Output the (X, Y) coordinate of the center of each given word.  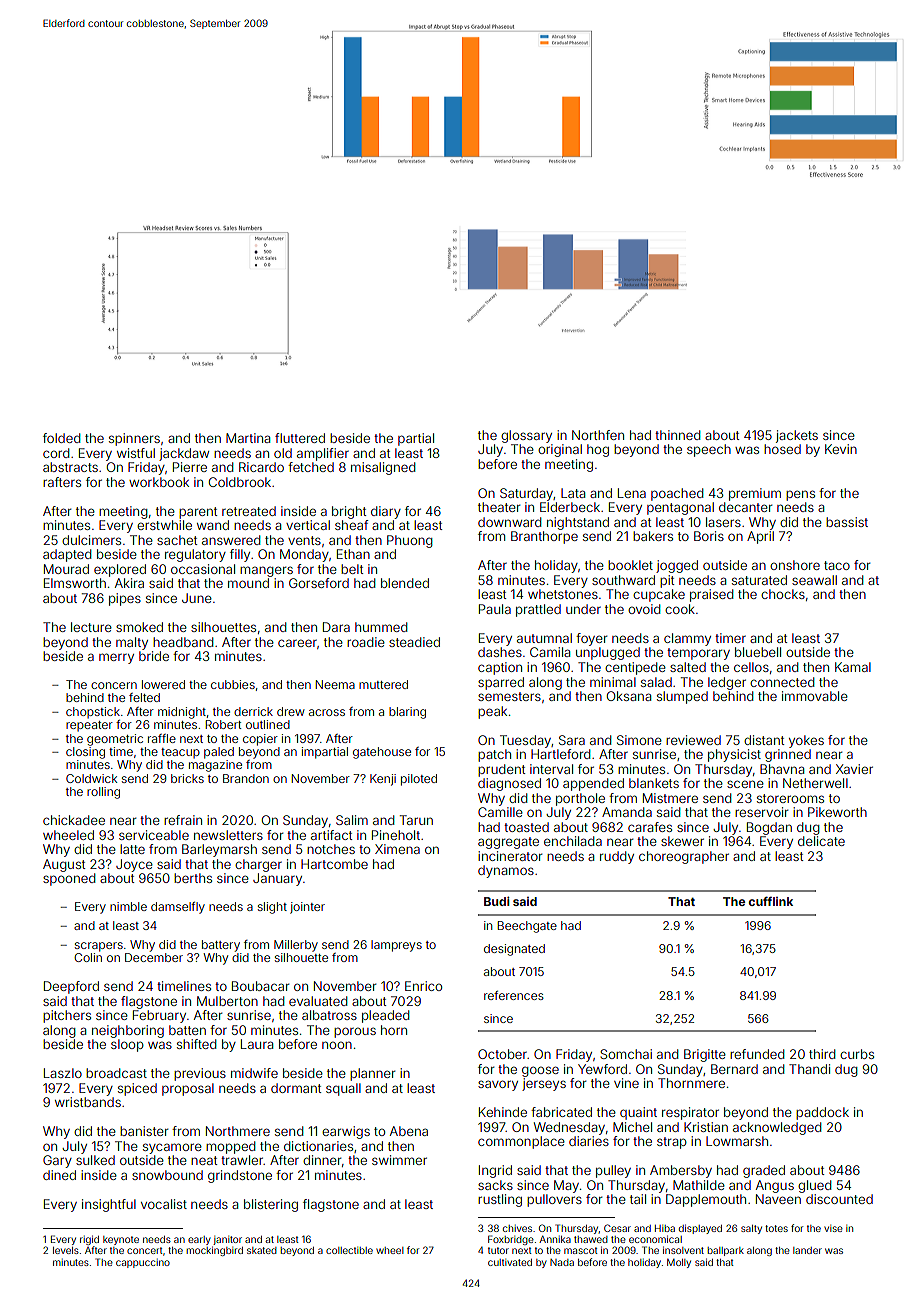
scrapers (99, 947)
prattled (538, 610)
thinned (678, 435)
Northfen (598, 435)
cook (680, 609)
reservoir (762, 812)
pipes (125, 599)
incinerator (510, 856)
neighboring (128, 1031)
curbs (857, 1054)
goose (540, 1071)
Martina (248, 438)
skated (262, 1250)
